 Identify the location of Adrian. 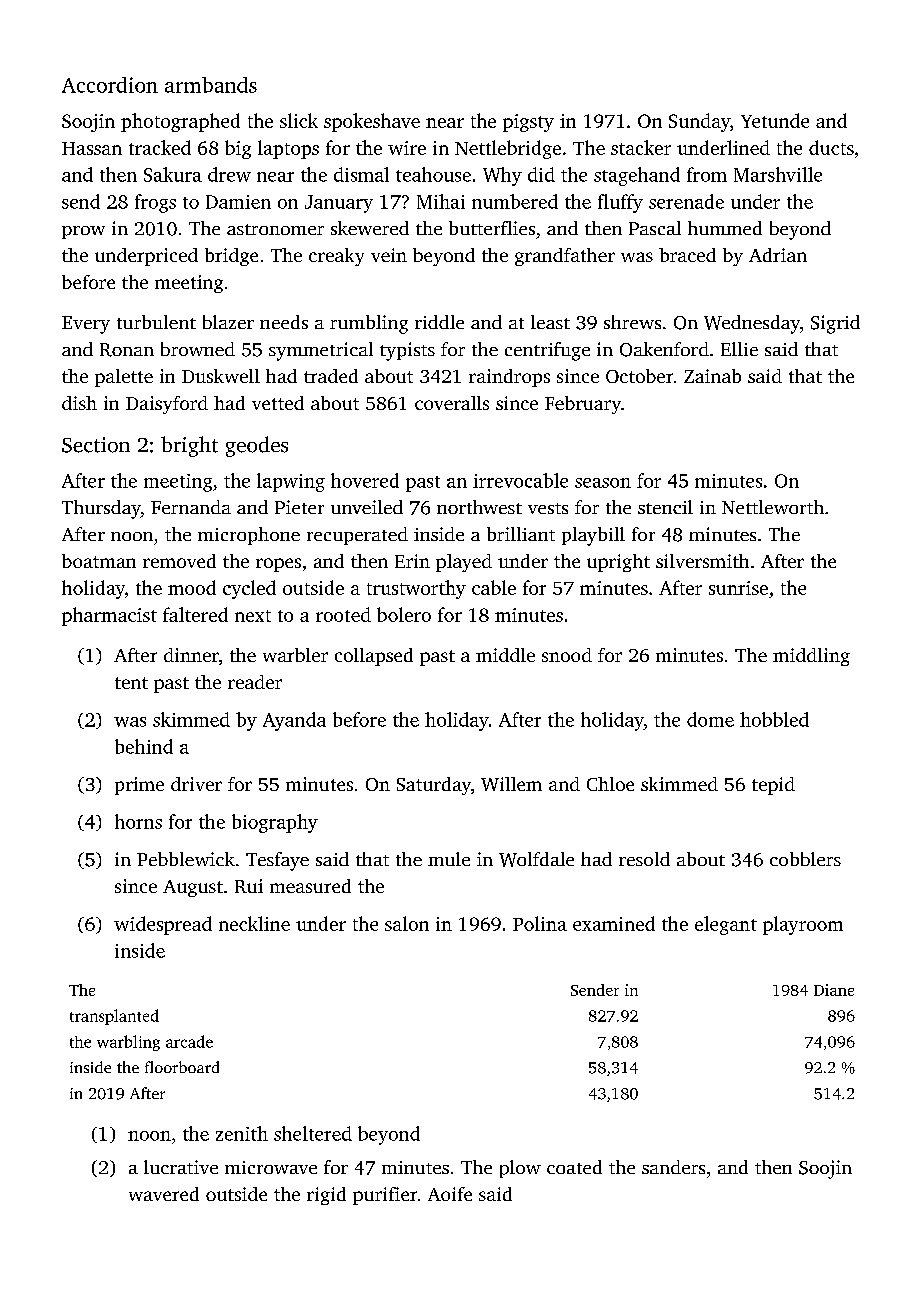
(778, 255).
